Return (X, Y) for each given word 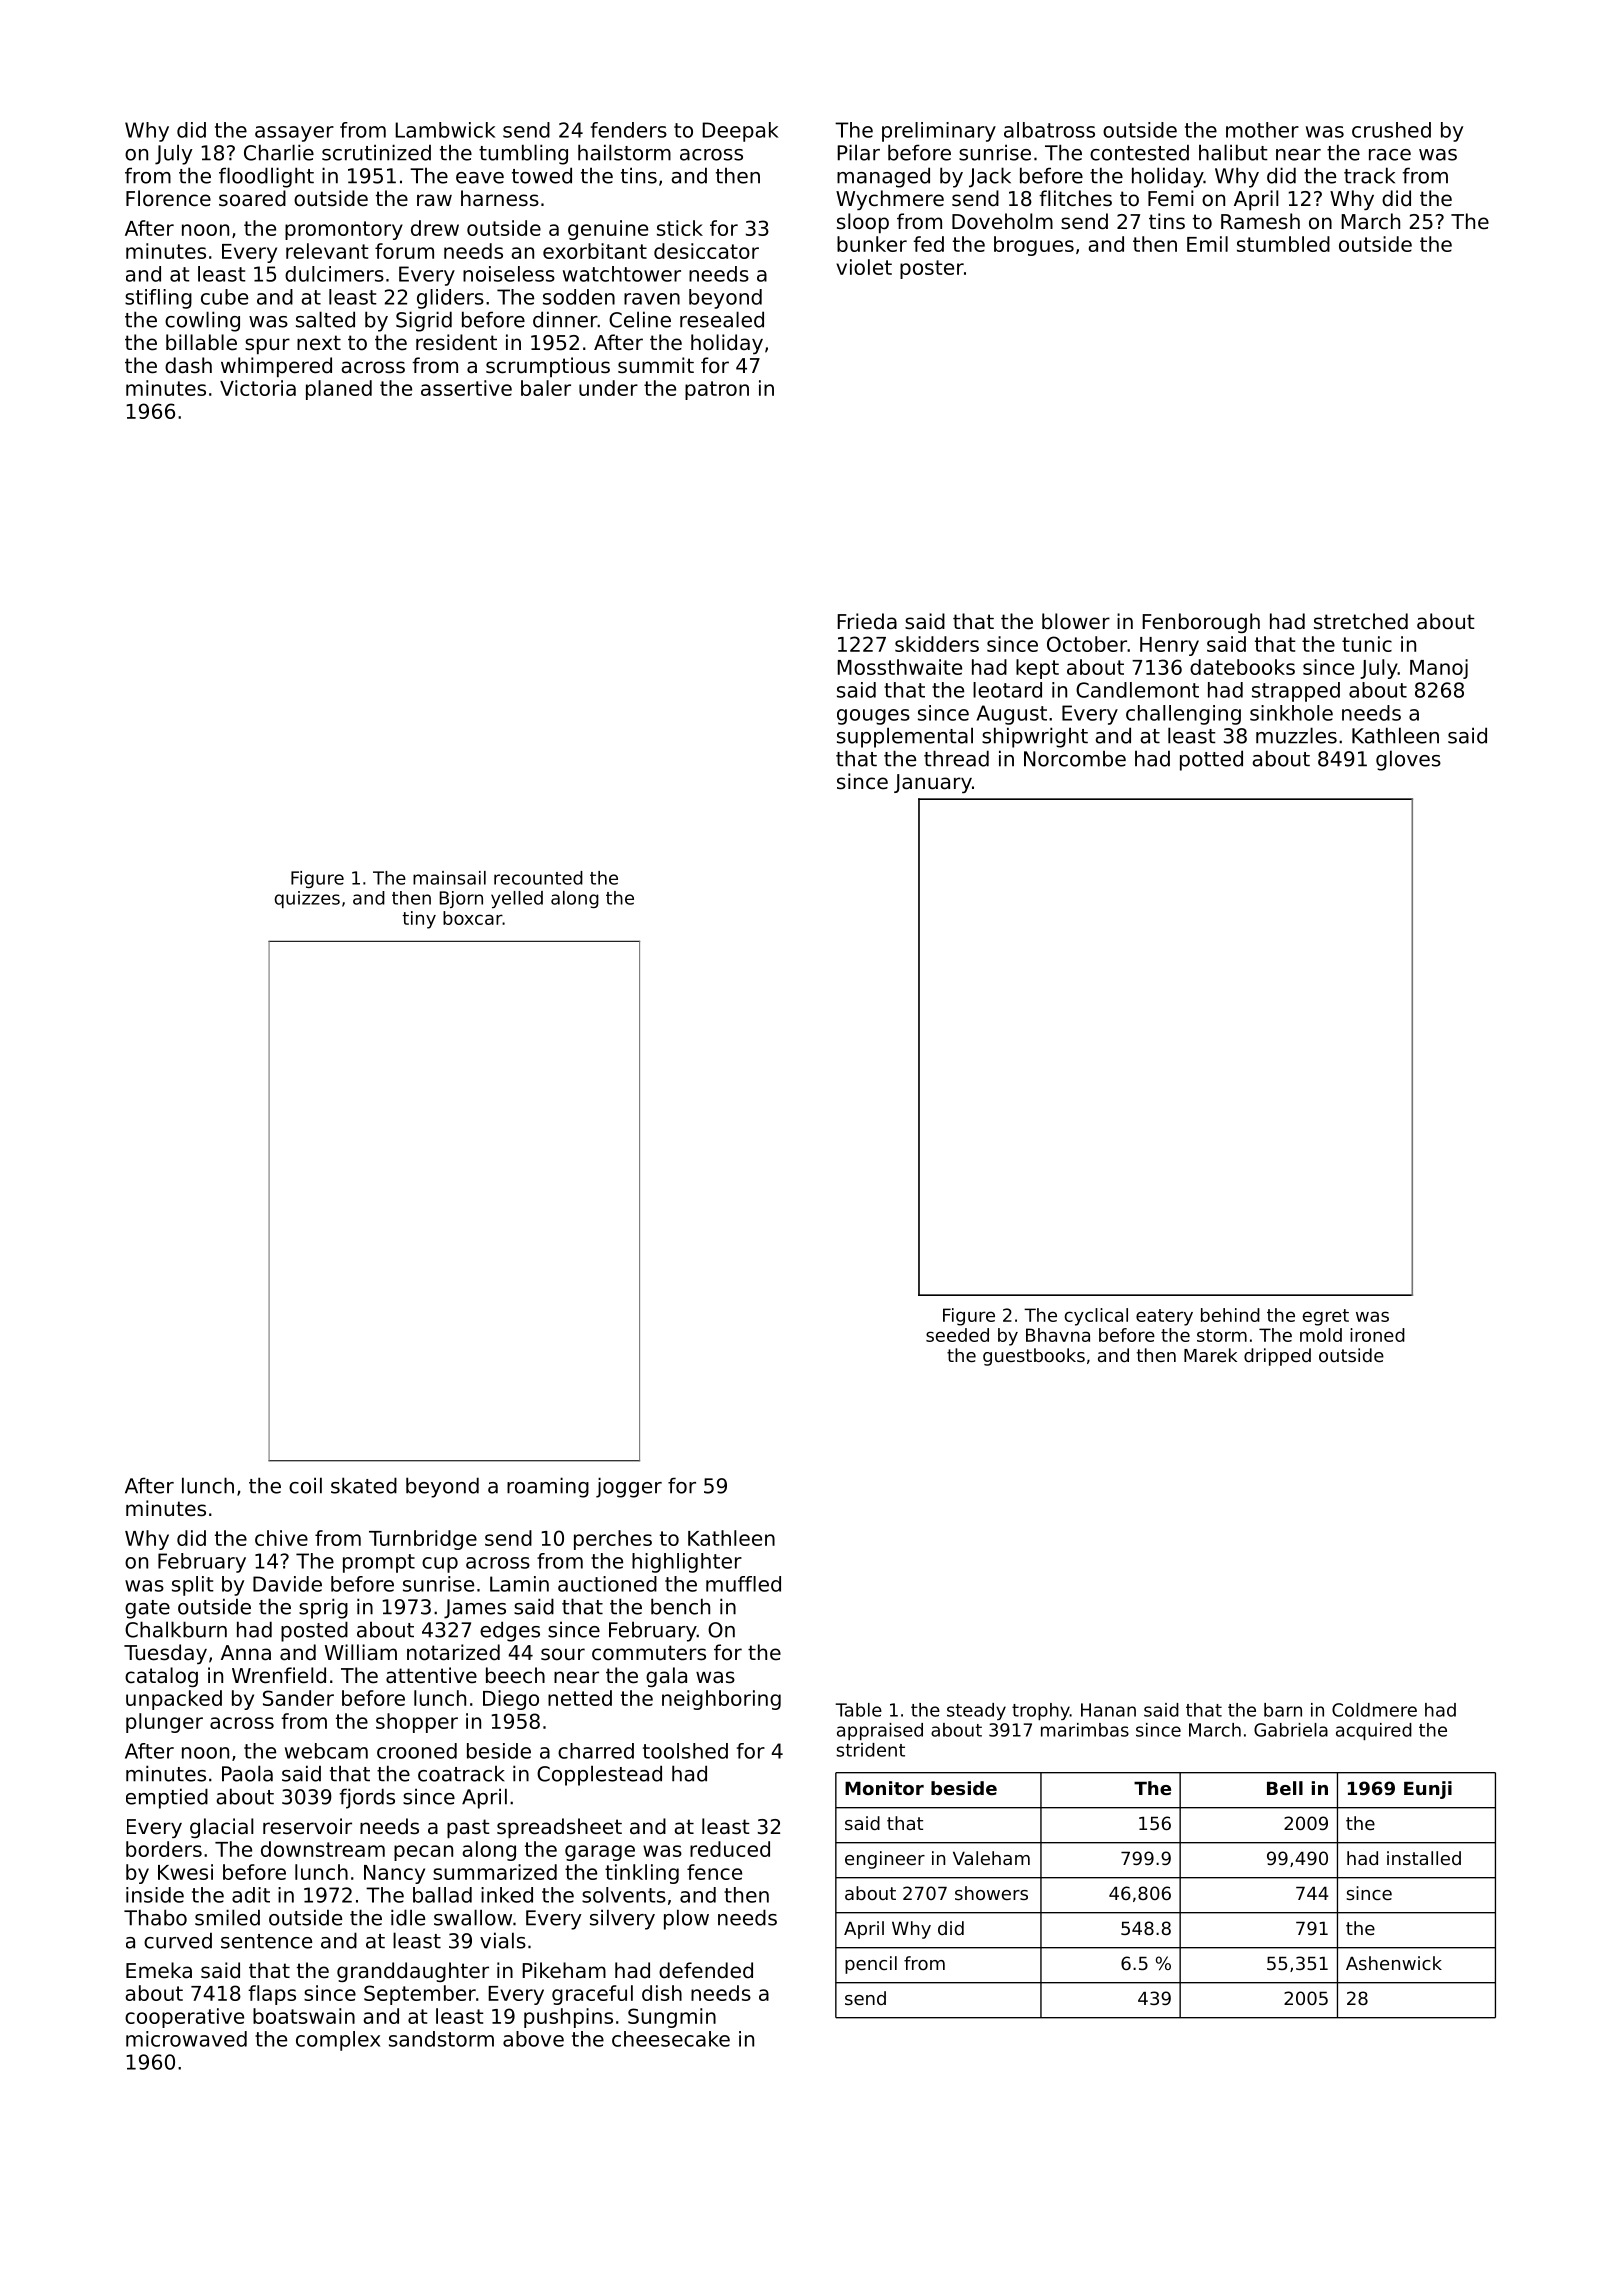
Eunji (1428, 1790)
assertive (466, 388)
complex (338, 2041)
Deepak (740, 132)
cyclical (1096, 1317)
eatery (1164, 1317)
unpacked (174, 1700)
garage (600, 1853)
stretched (1361, 621)
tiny (419, 920)
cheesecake (671, 2039)
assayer (294, 134)
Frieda (867, 621)
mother (1262, 130)
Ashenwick (1394, 1963)
